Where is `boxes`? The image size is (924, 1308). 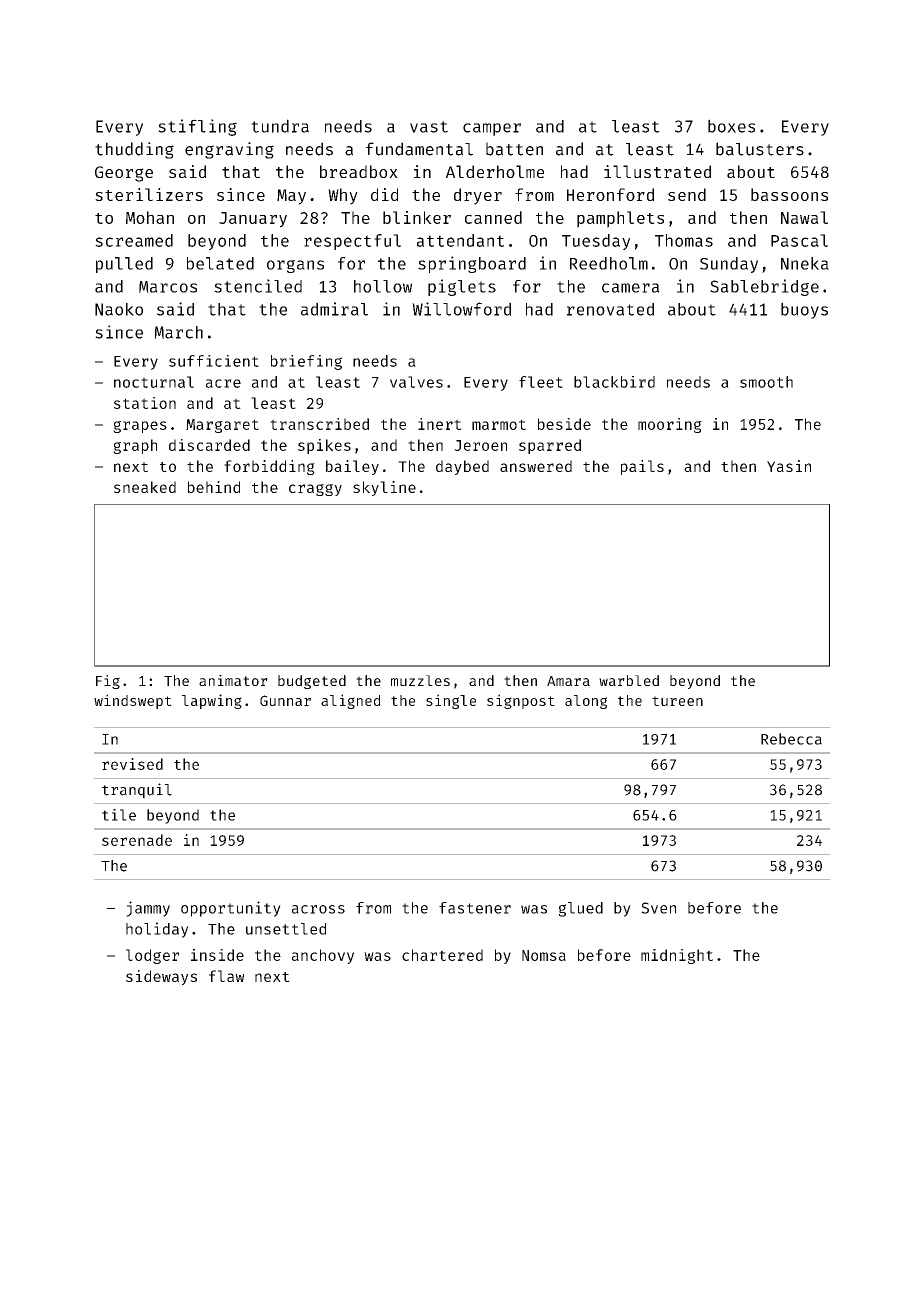
boxes is located at coordinates (731, 126).
